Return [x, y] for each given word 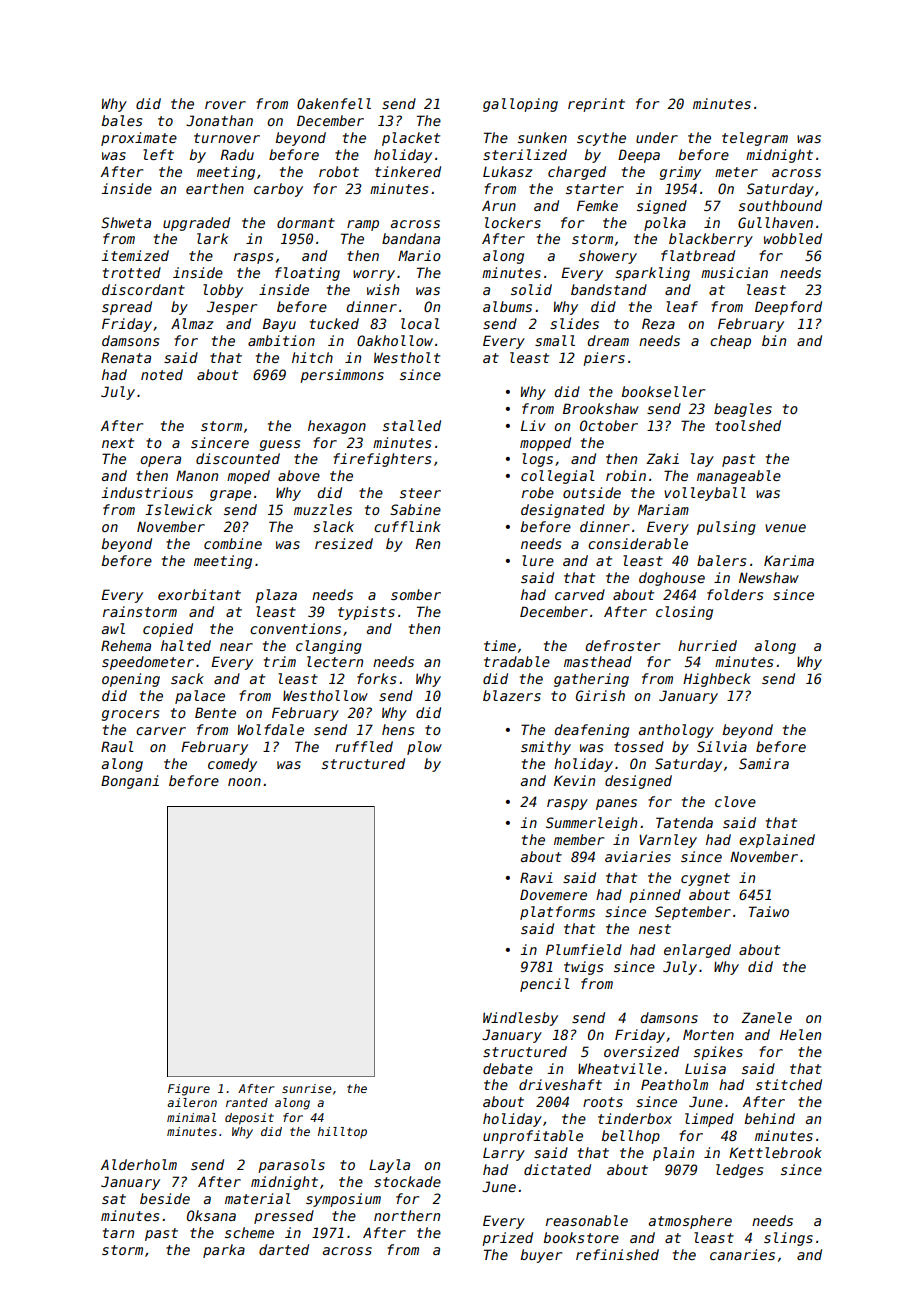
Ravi [536, 877]
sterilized [525, 154]
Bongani [130, 782]
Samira [764, 763]
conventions [295, 628]
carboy [278, 190]
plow [424, 748]
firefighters [382, 460]
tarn [118, 1233]
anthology [676, 731]
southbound [780, 205]
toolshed [748, 425]
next [118, 443]
